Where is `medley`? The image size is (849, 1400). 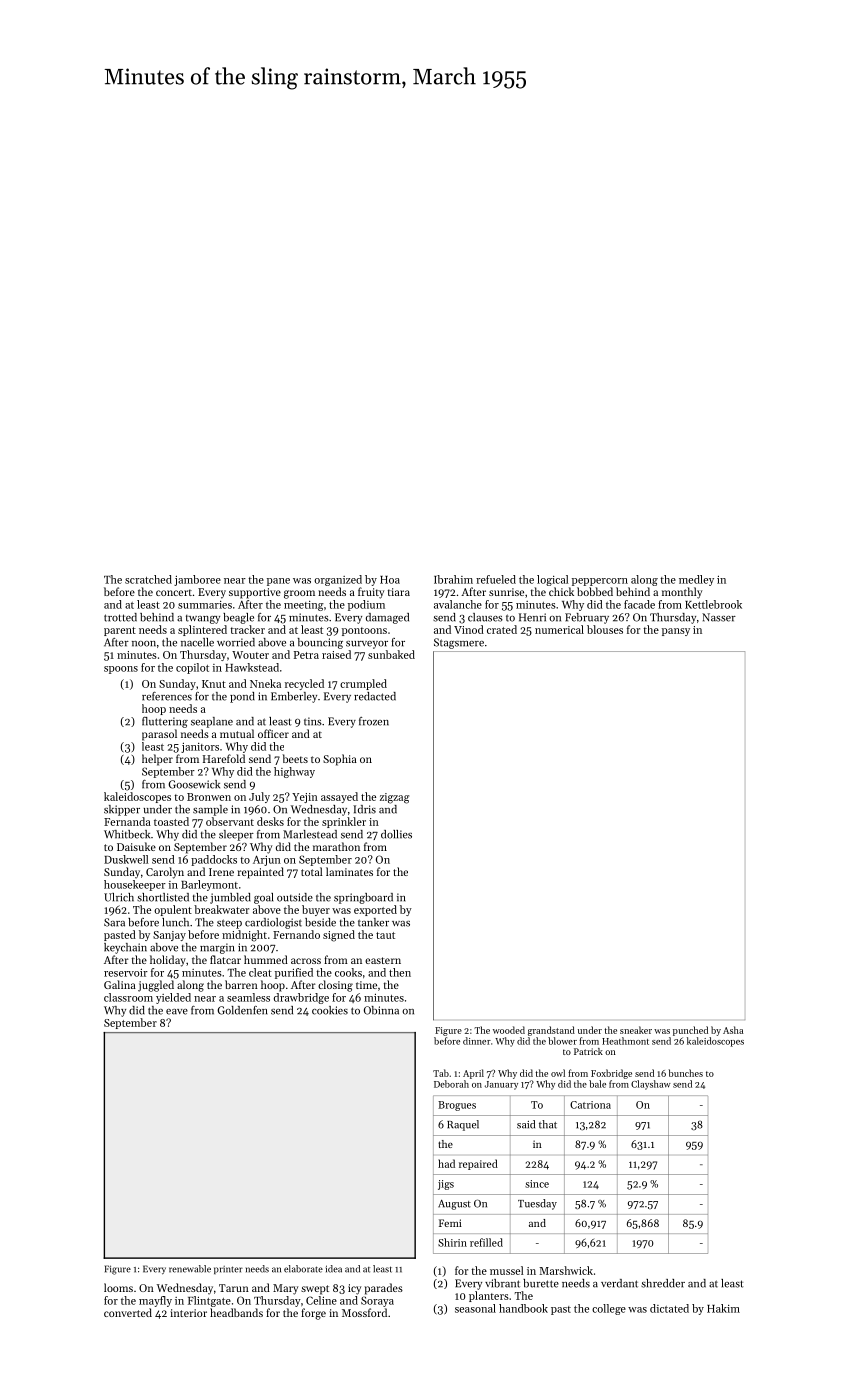
medley is located at coordinates (696, 580).
